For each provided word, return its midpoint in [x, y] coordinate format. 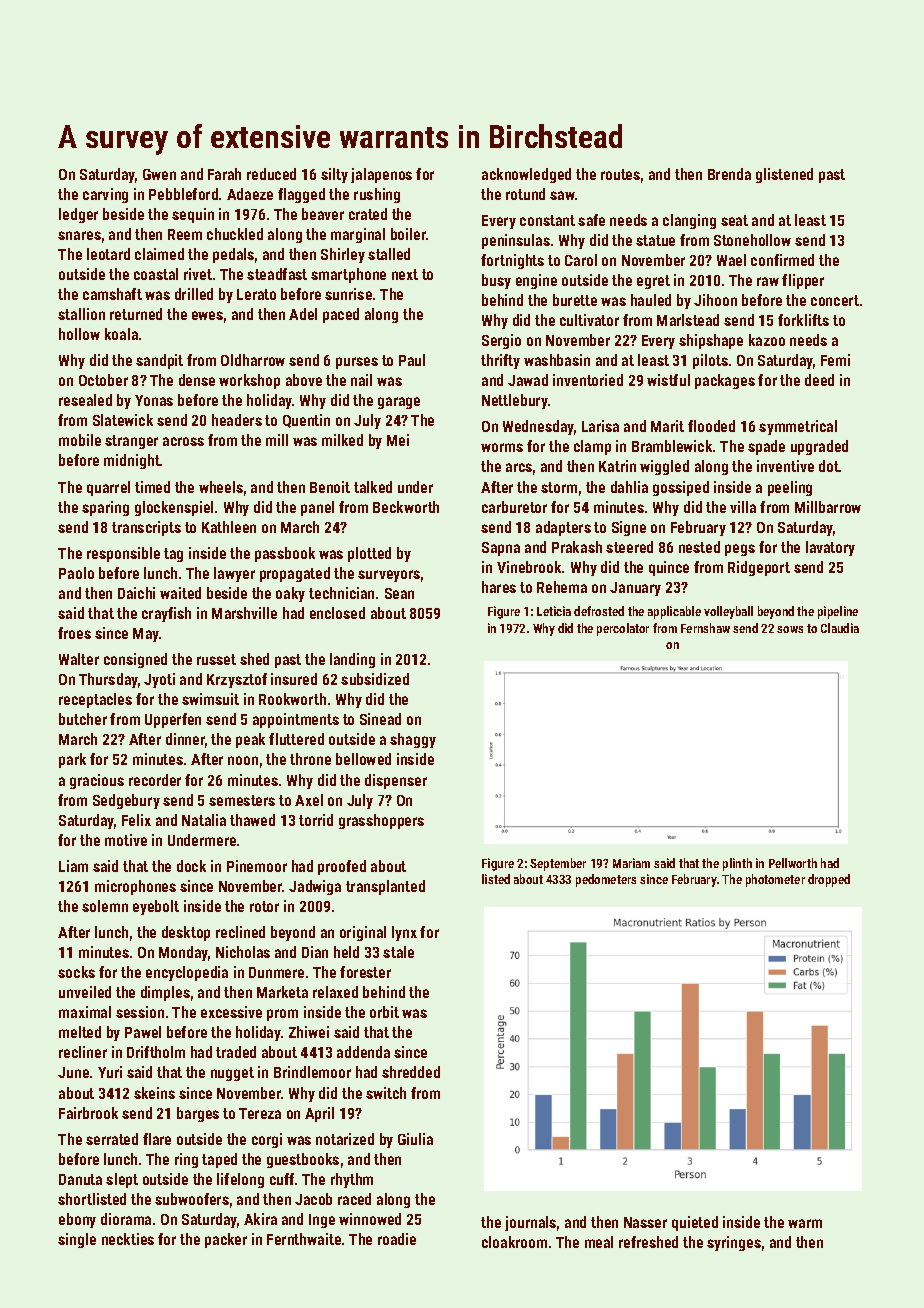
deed [819, 380]
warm [805, 1223]
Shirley [343, 255]
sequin [193, 215]
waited [180, 593]
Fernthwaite [304, 1239]
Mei [398, 440]
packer [226, 1240]
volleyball [728, 612]
